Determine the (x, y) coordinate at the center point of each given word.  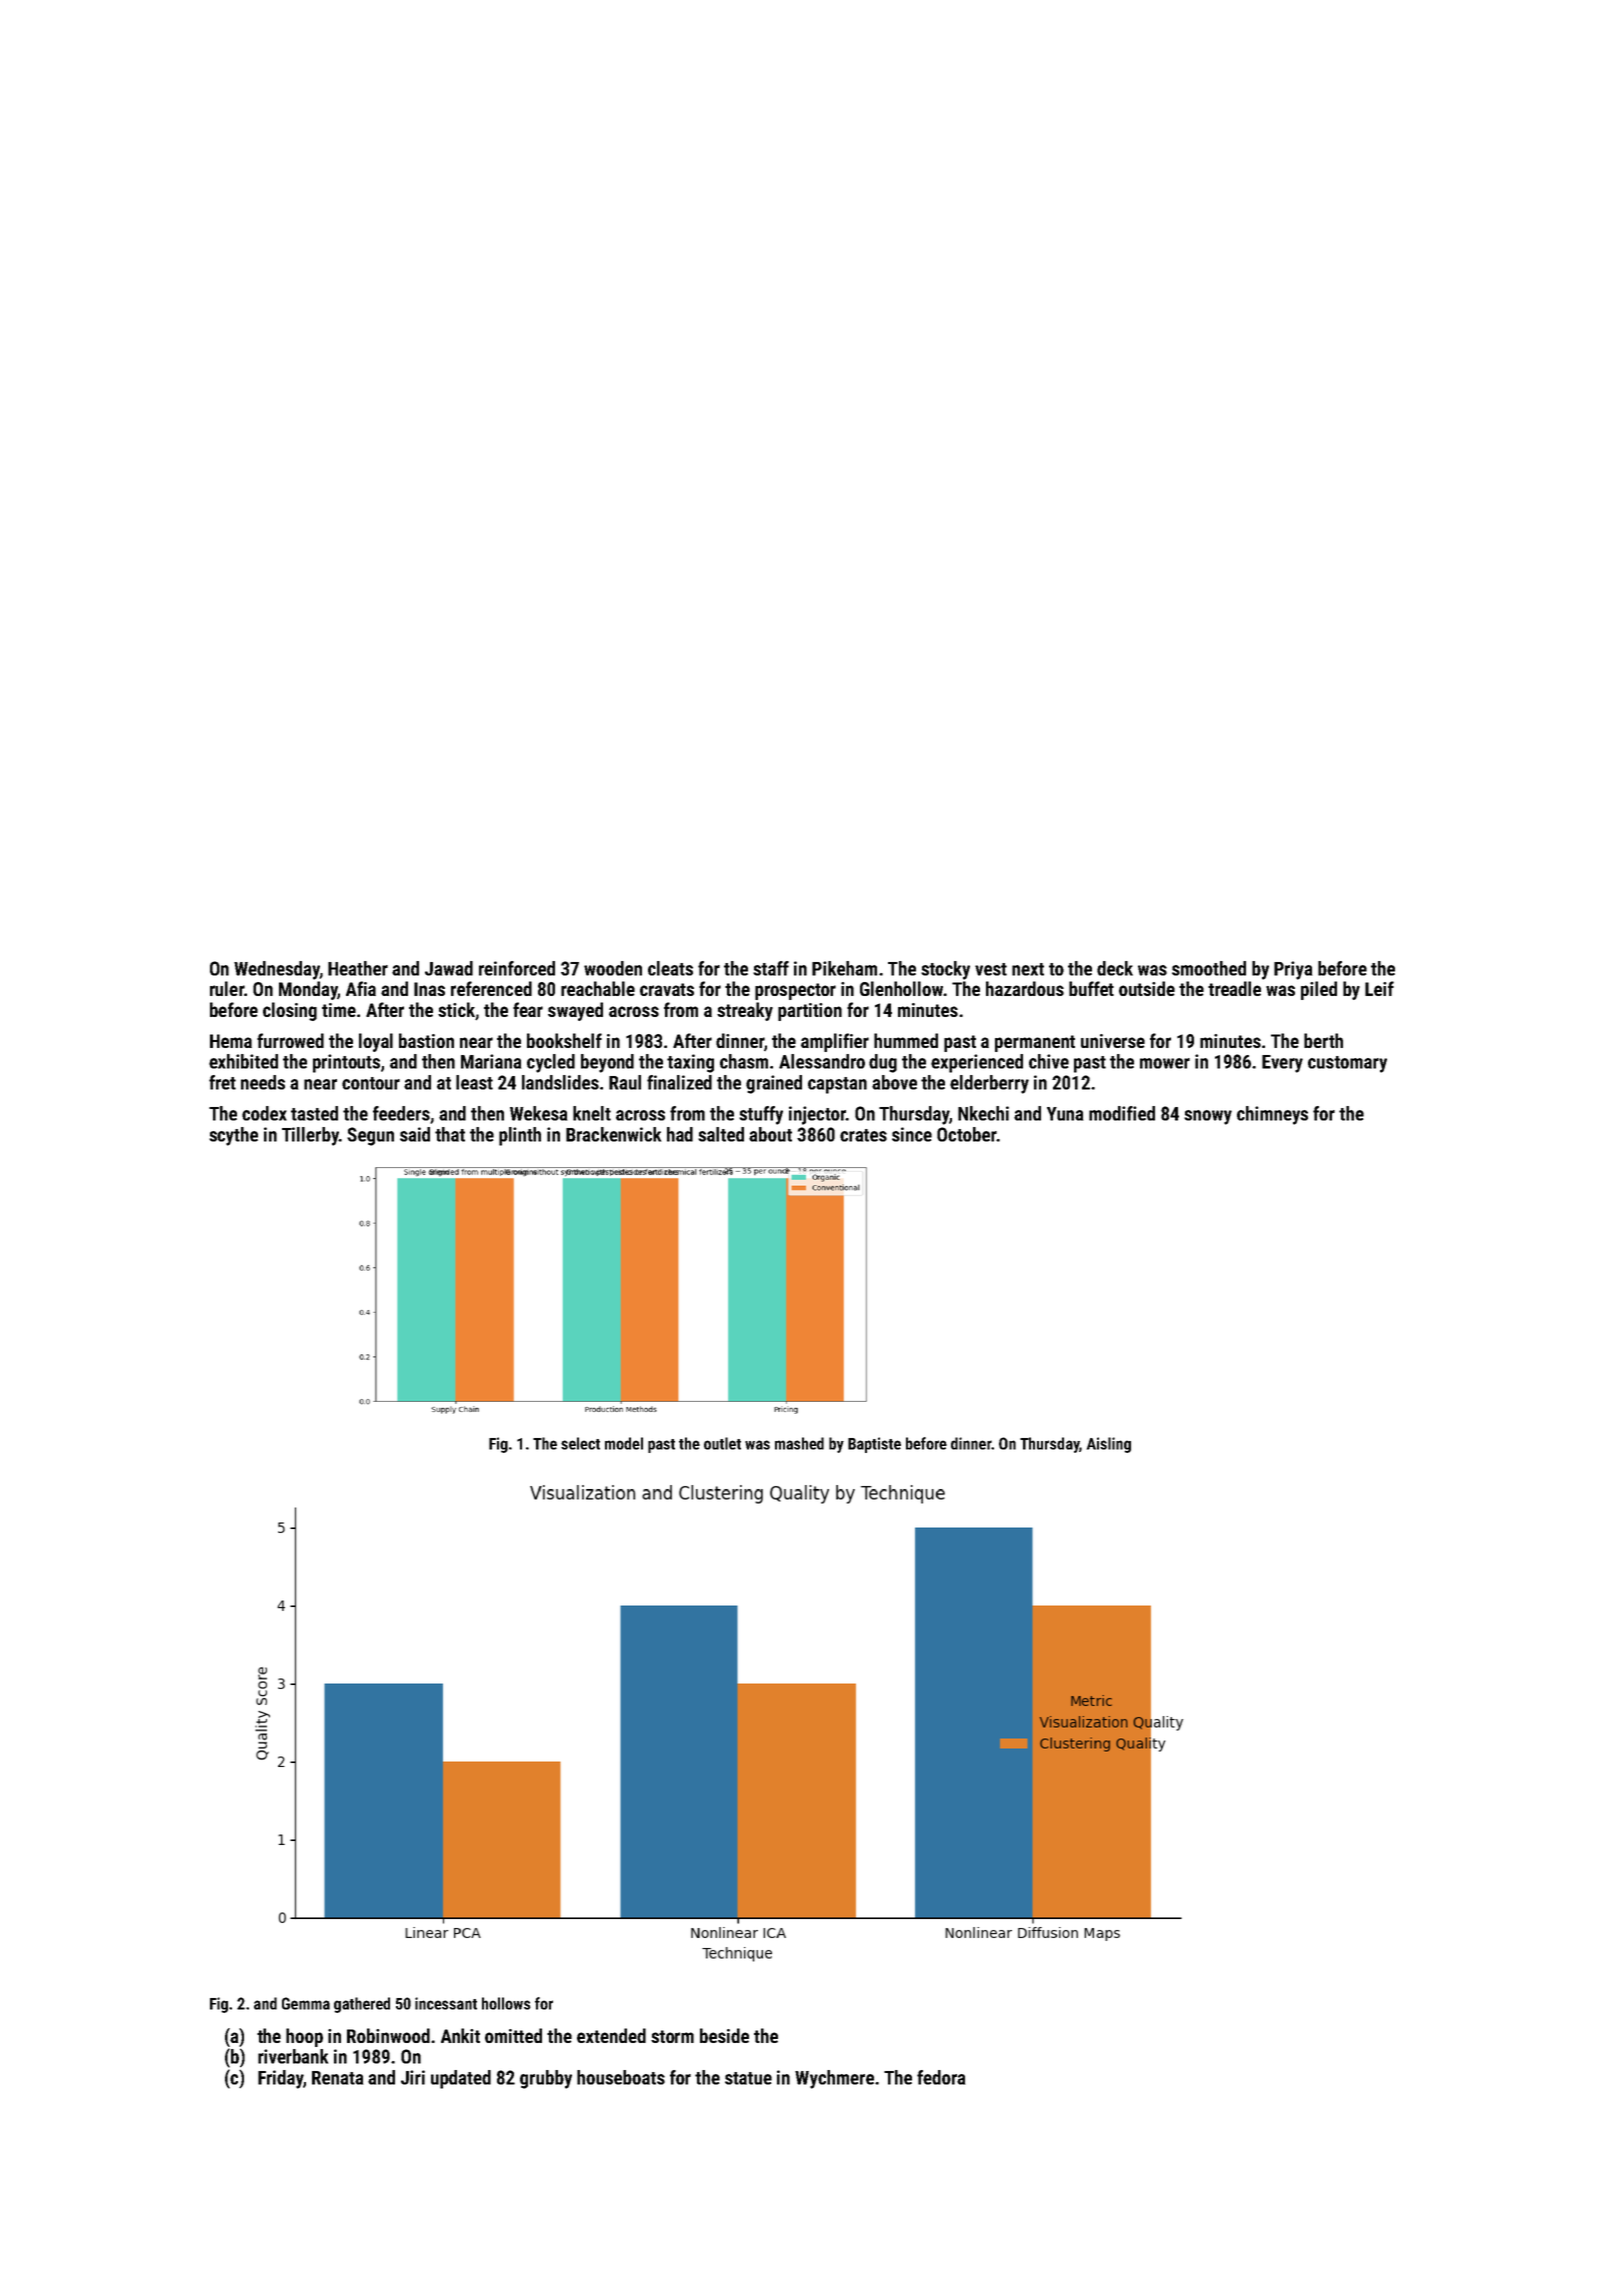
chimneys (1272, 1115)
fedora (941, 2077)
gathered (362, 2005)
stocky (945, 970)
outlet (722, 1443)
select (580, 1443)
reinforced (517, 968)
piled (1319, 990)
